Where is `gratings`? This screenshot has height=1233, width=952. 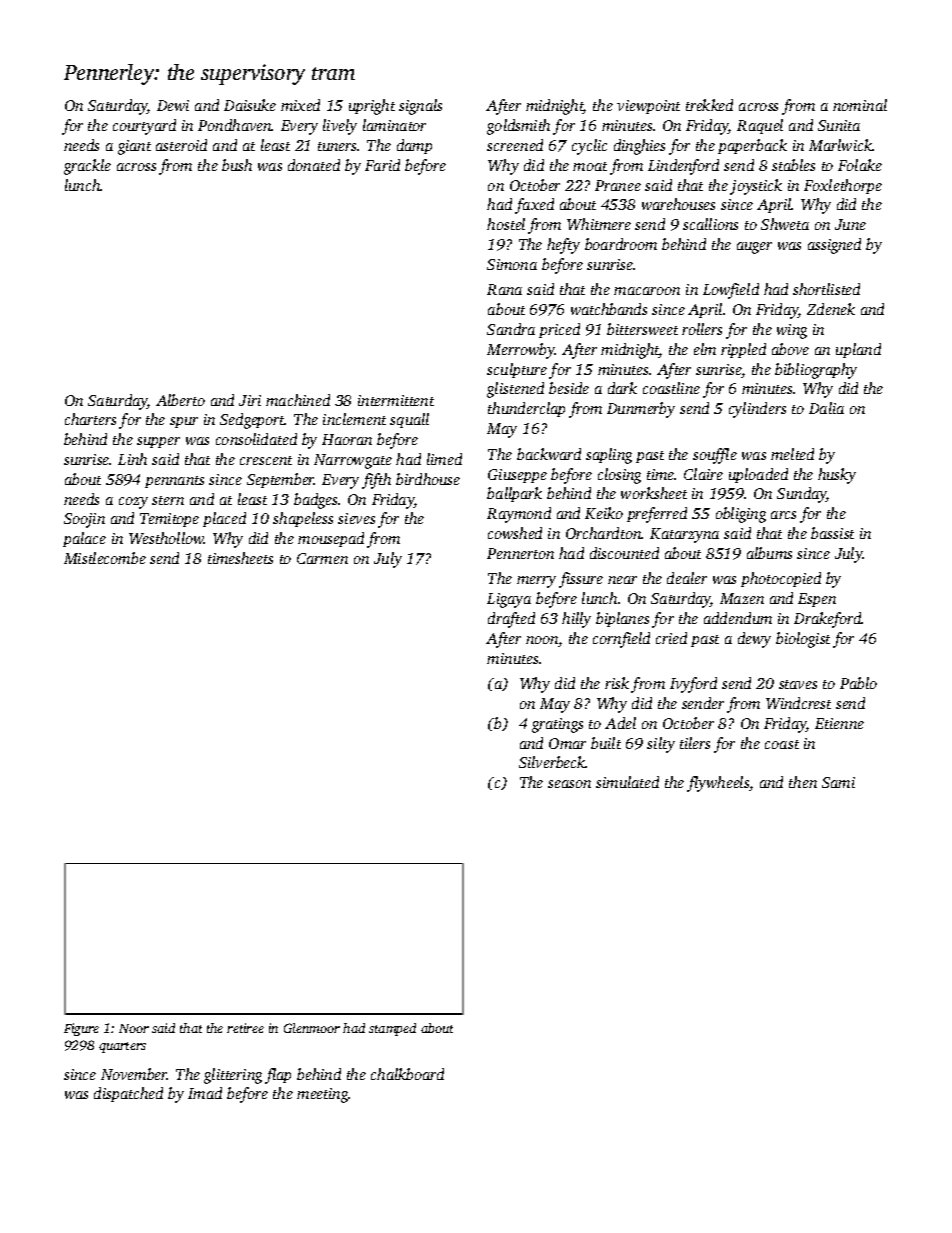
gratings is located at coordinates (557, 725).
